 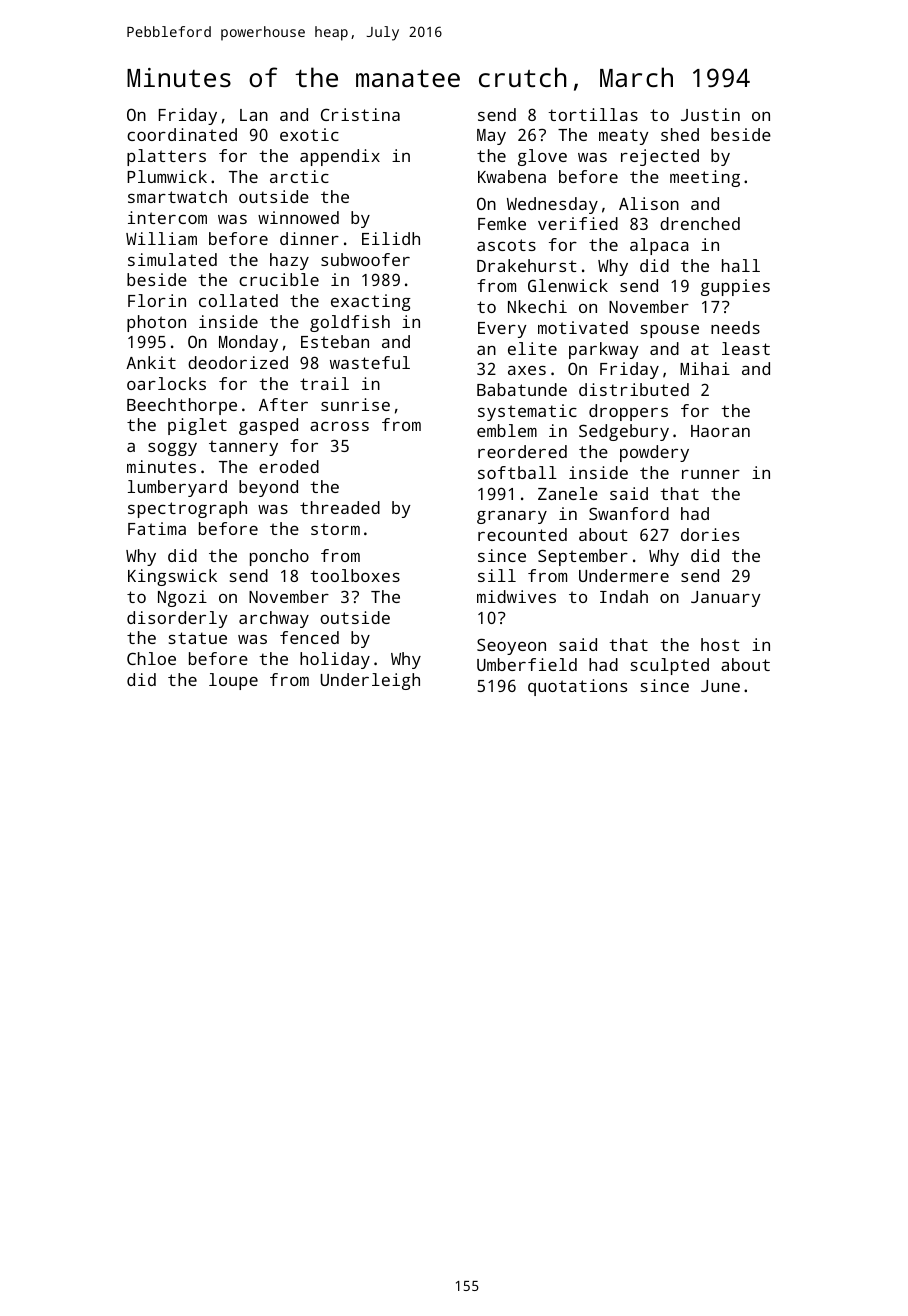 I want to click on Kingswick, so click(x=172, y=577).
